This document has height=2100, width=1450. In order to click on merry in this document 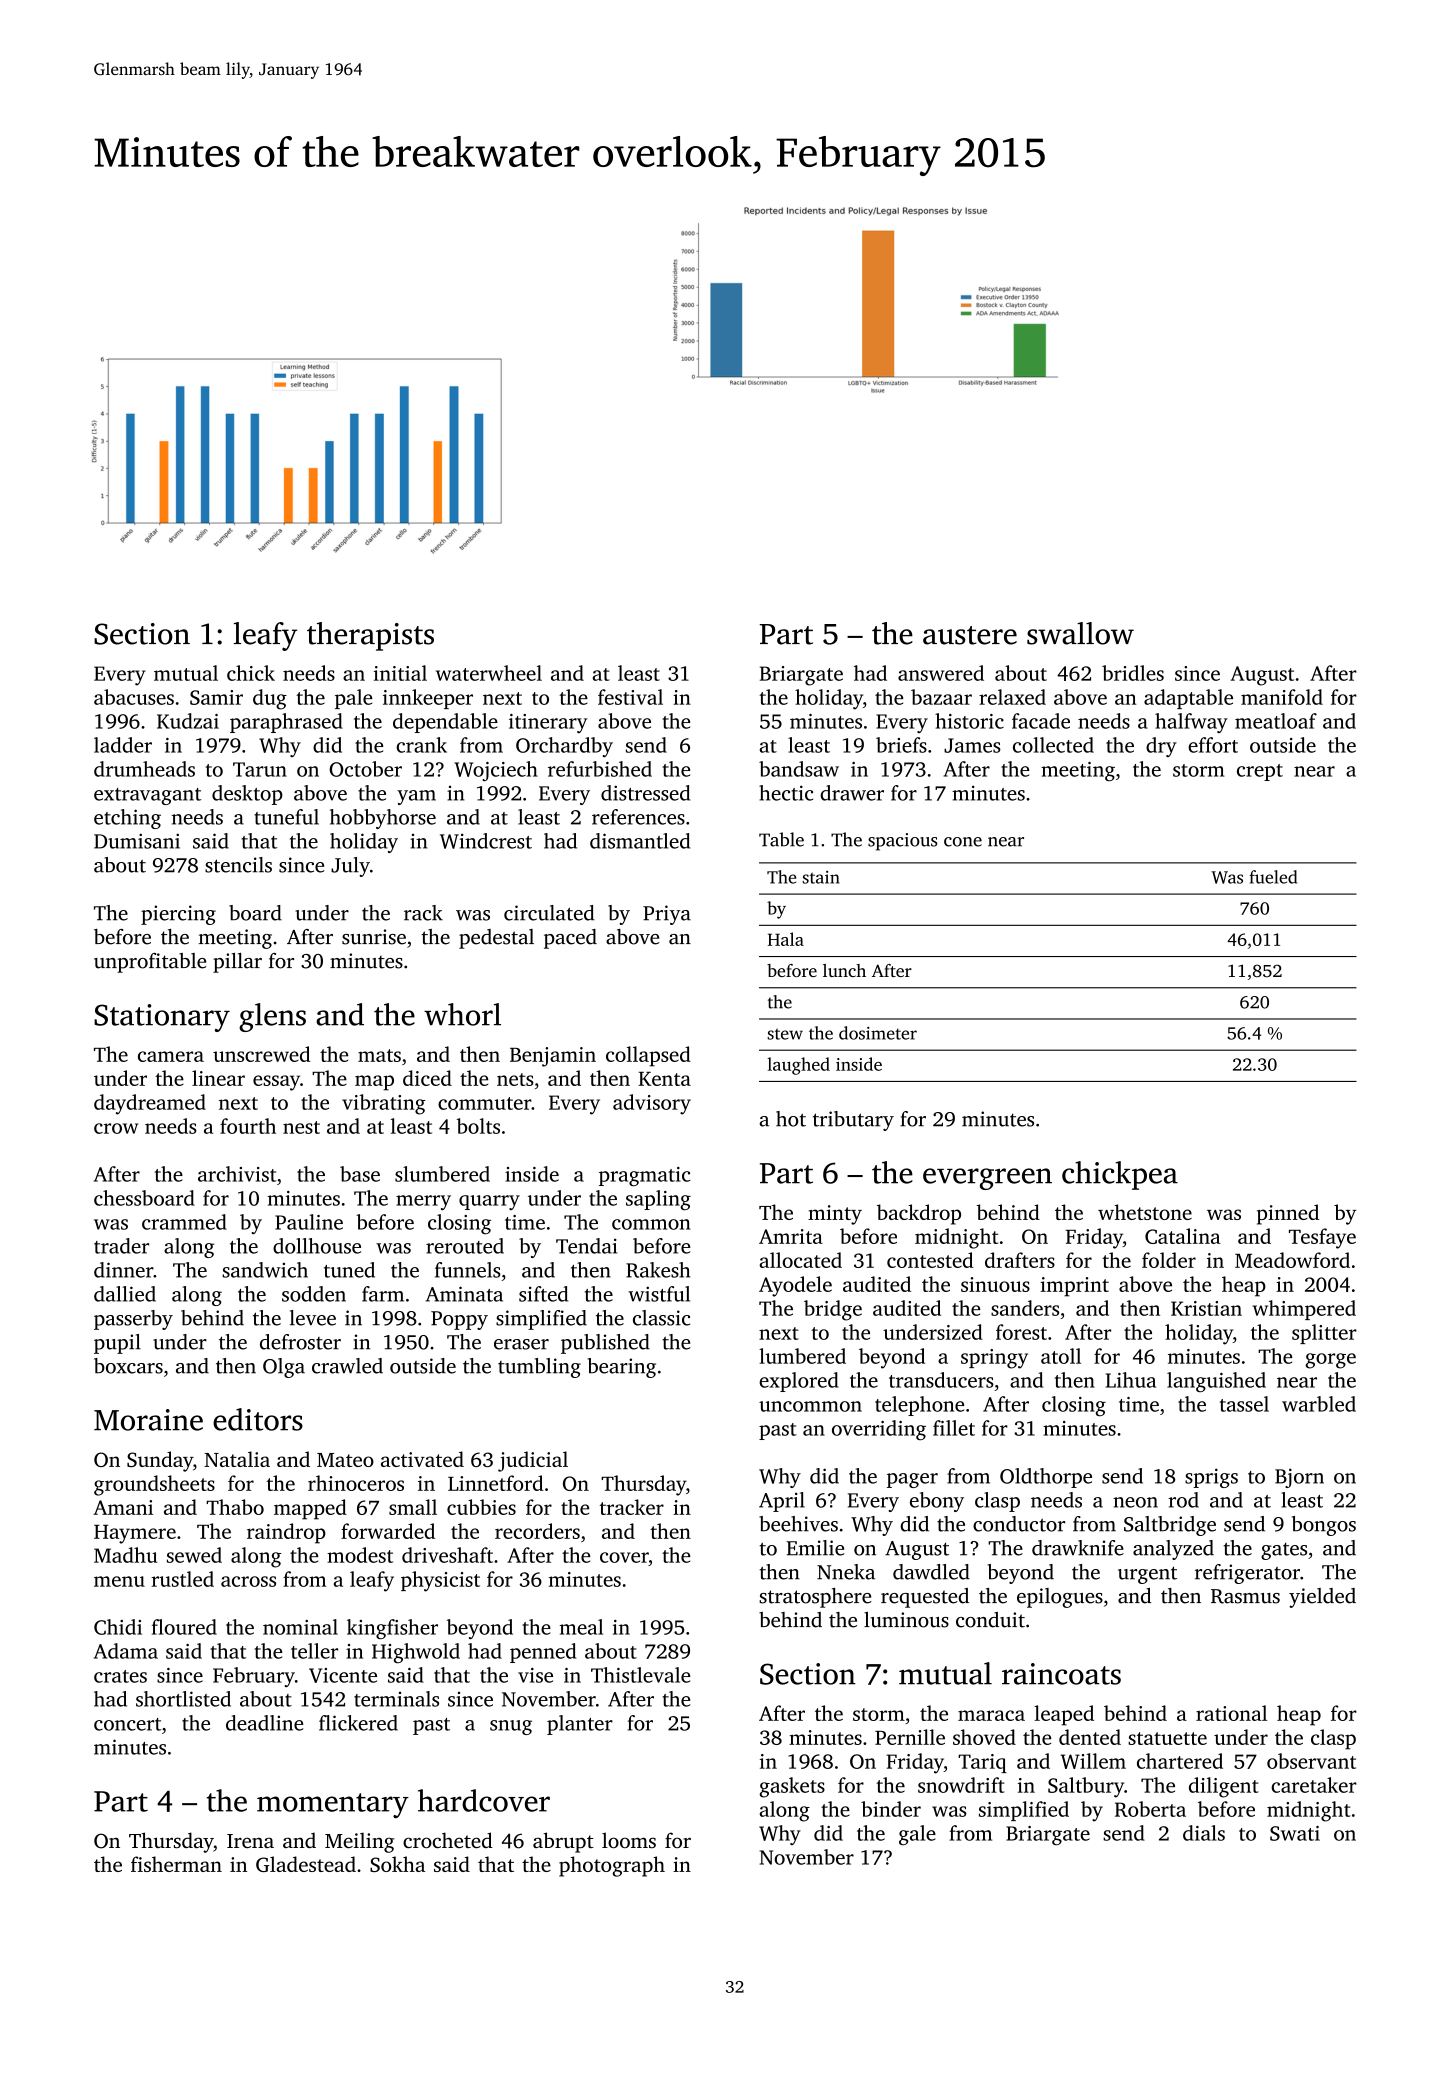, I will do `click(423, 1202)`.
